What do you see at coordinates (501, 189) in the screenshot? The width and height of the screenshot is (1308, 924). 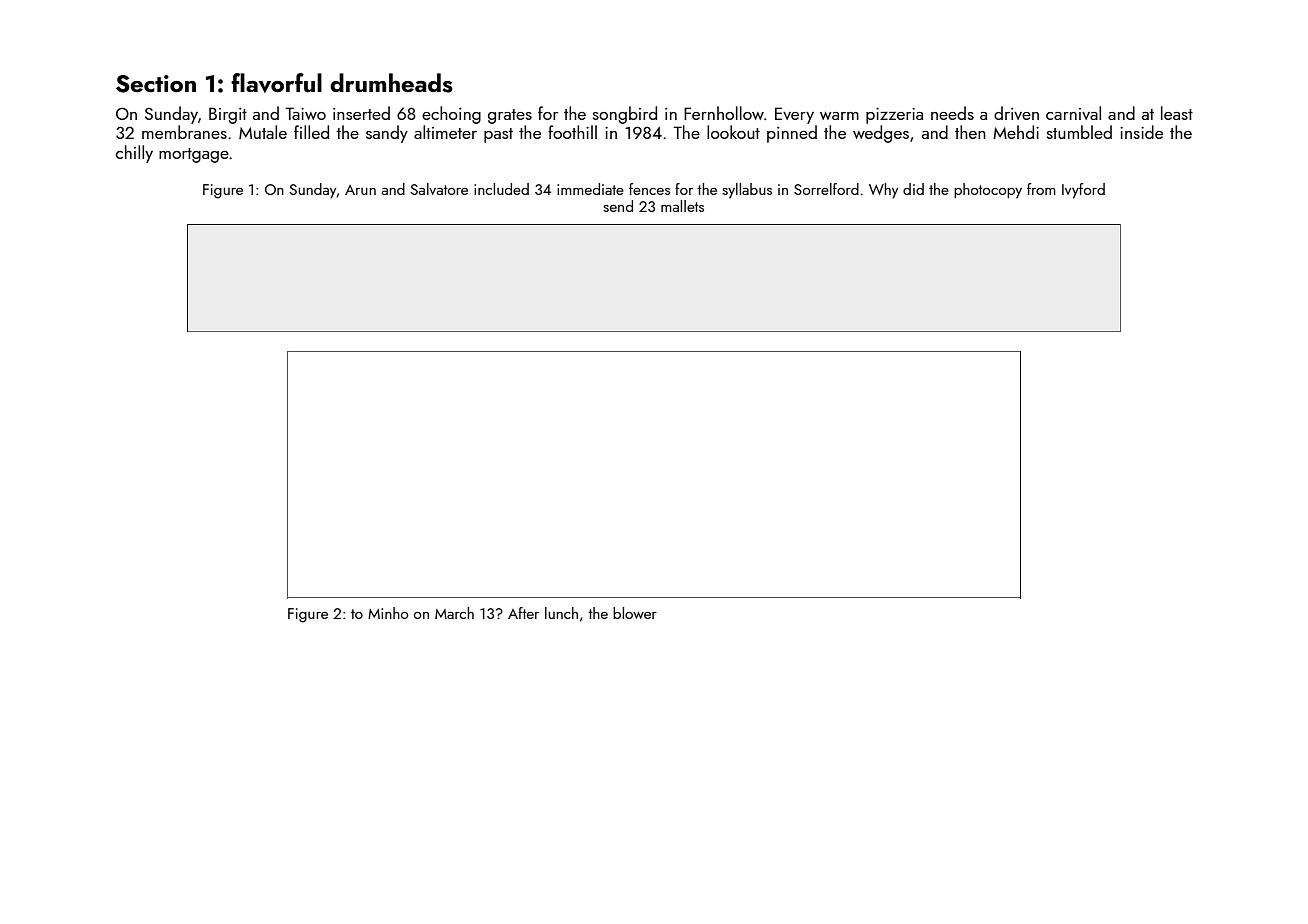 I see `included` at bounding box center [501, 189].
